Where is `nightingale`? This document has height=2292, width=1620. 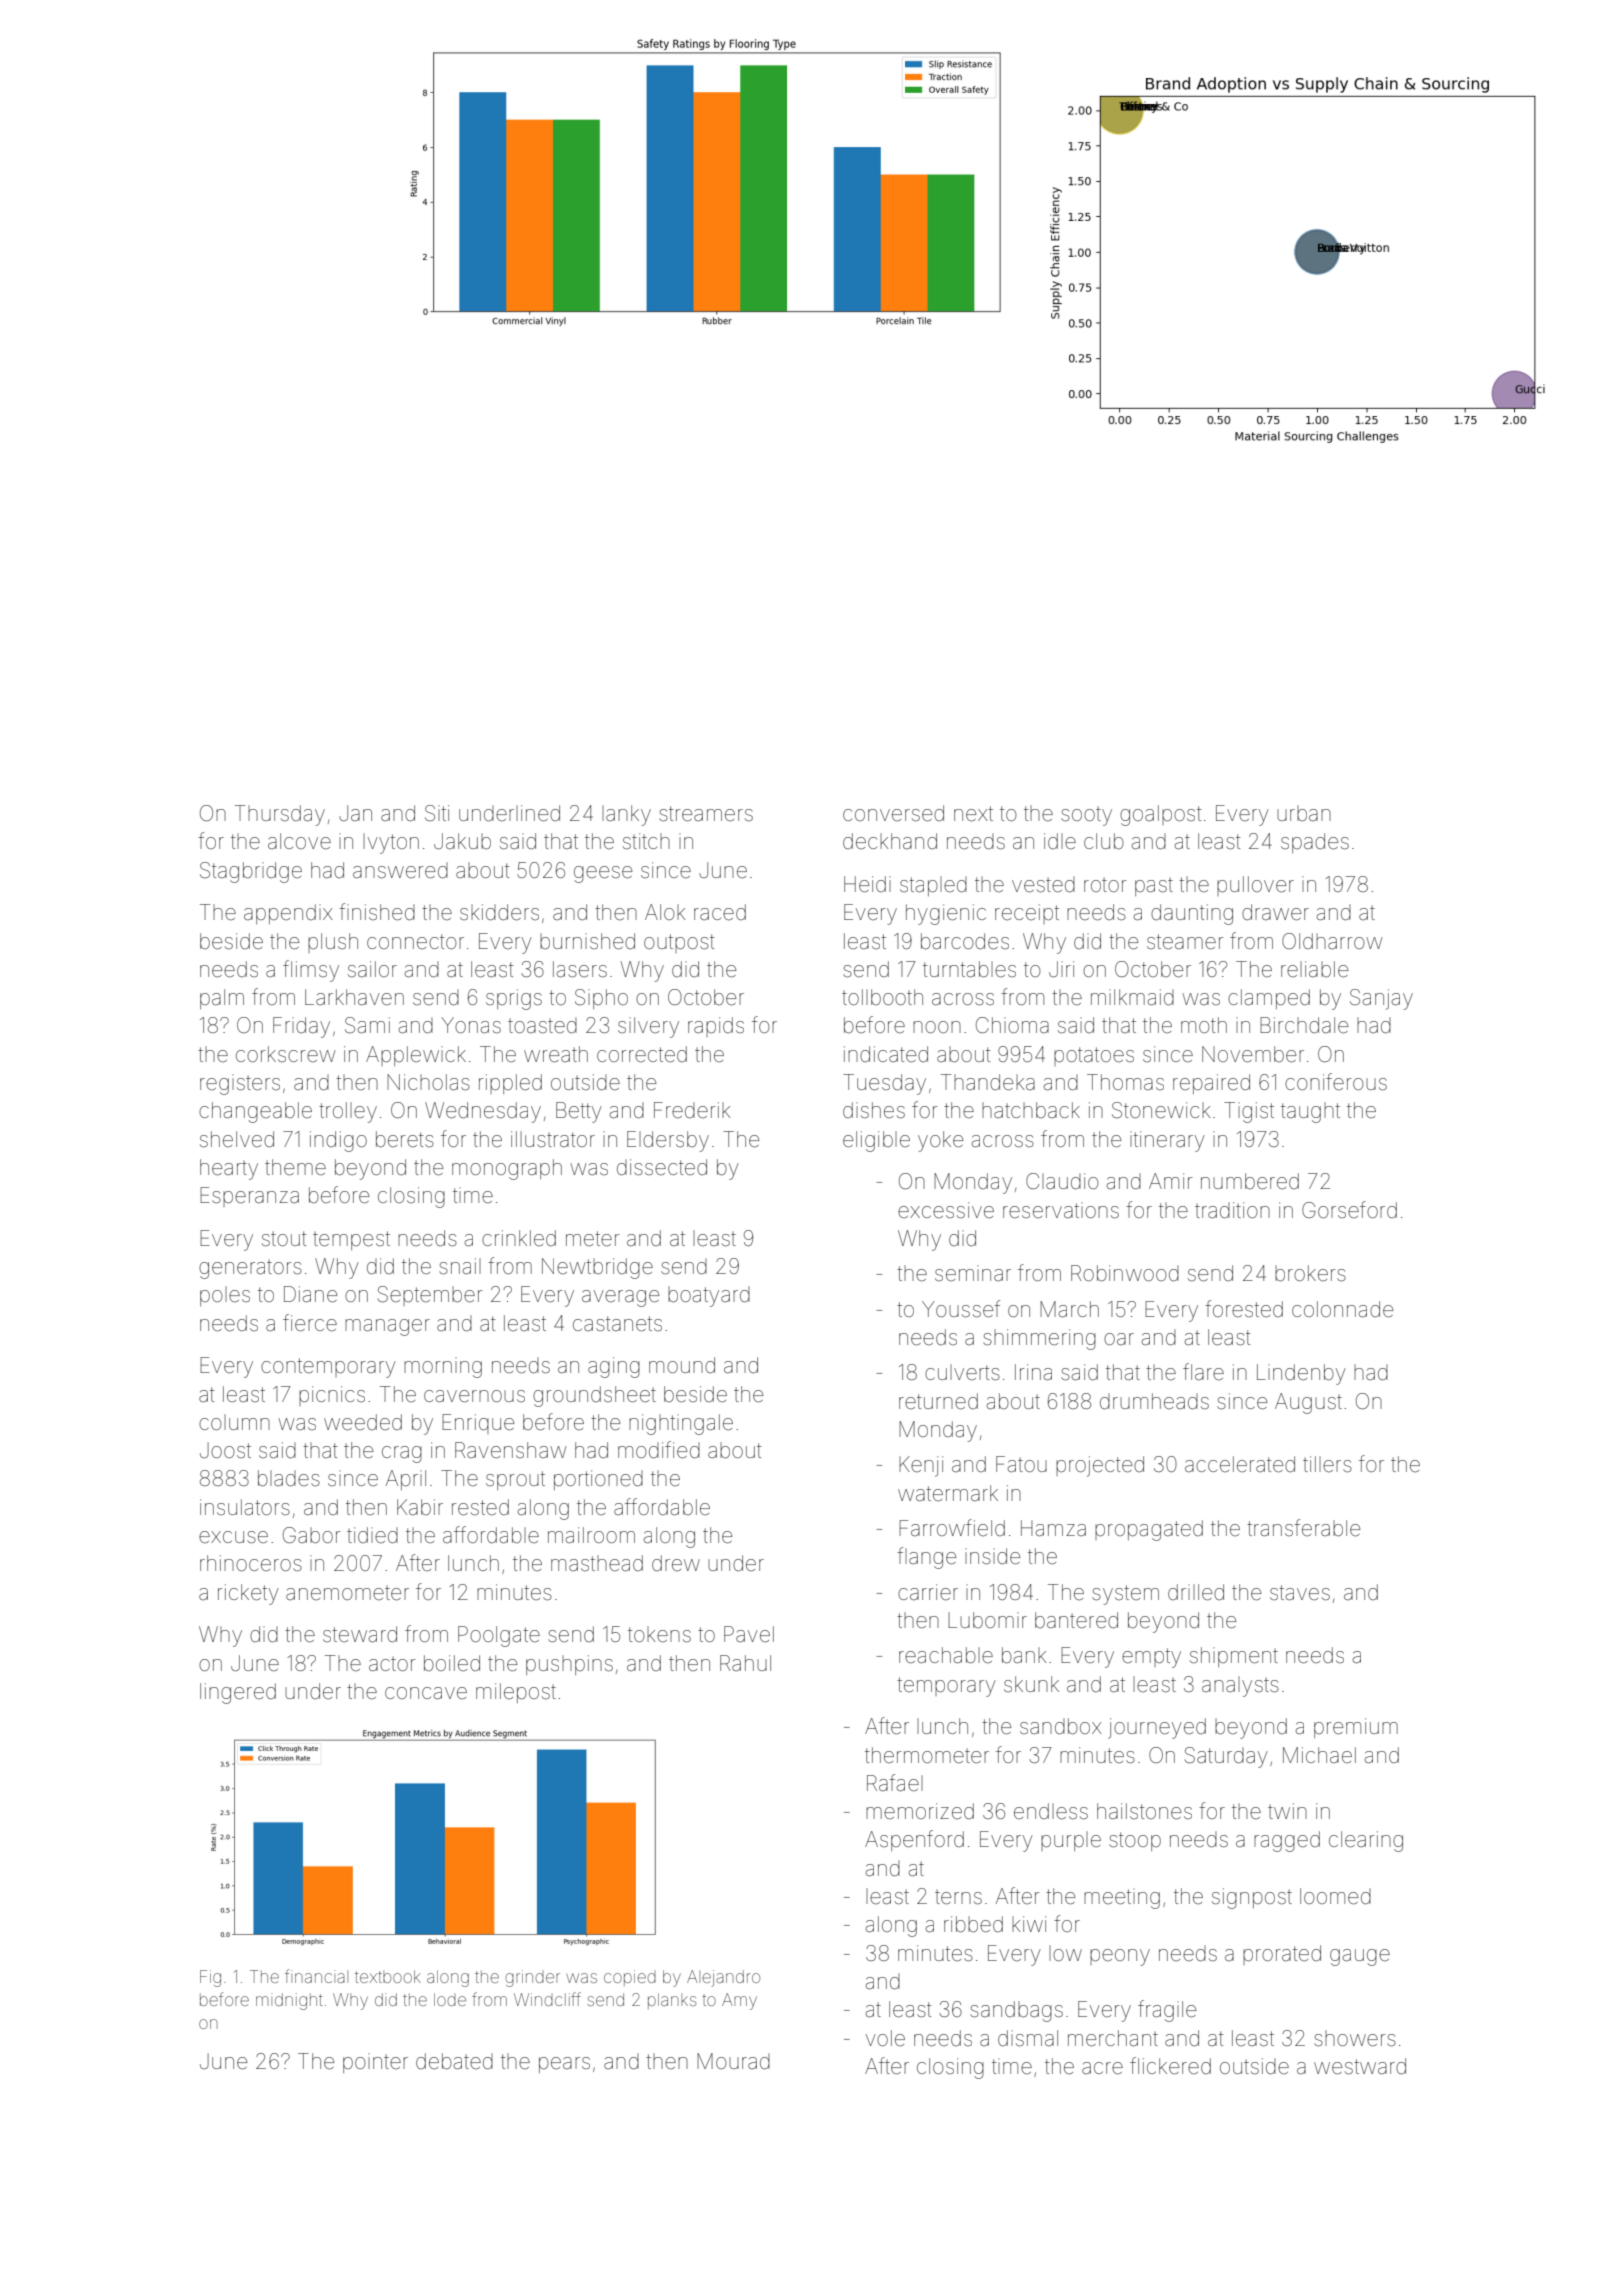 nightingale is located at coordinates (681, 1424).
